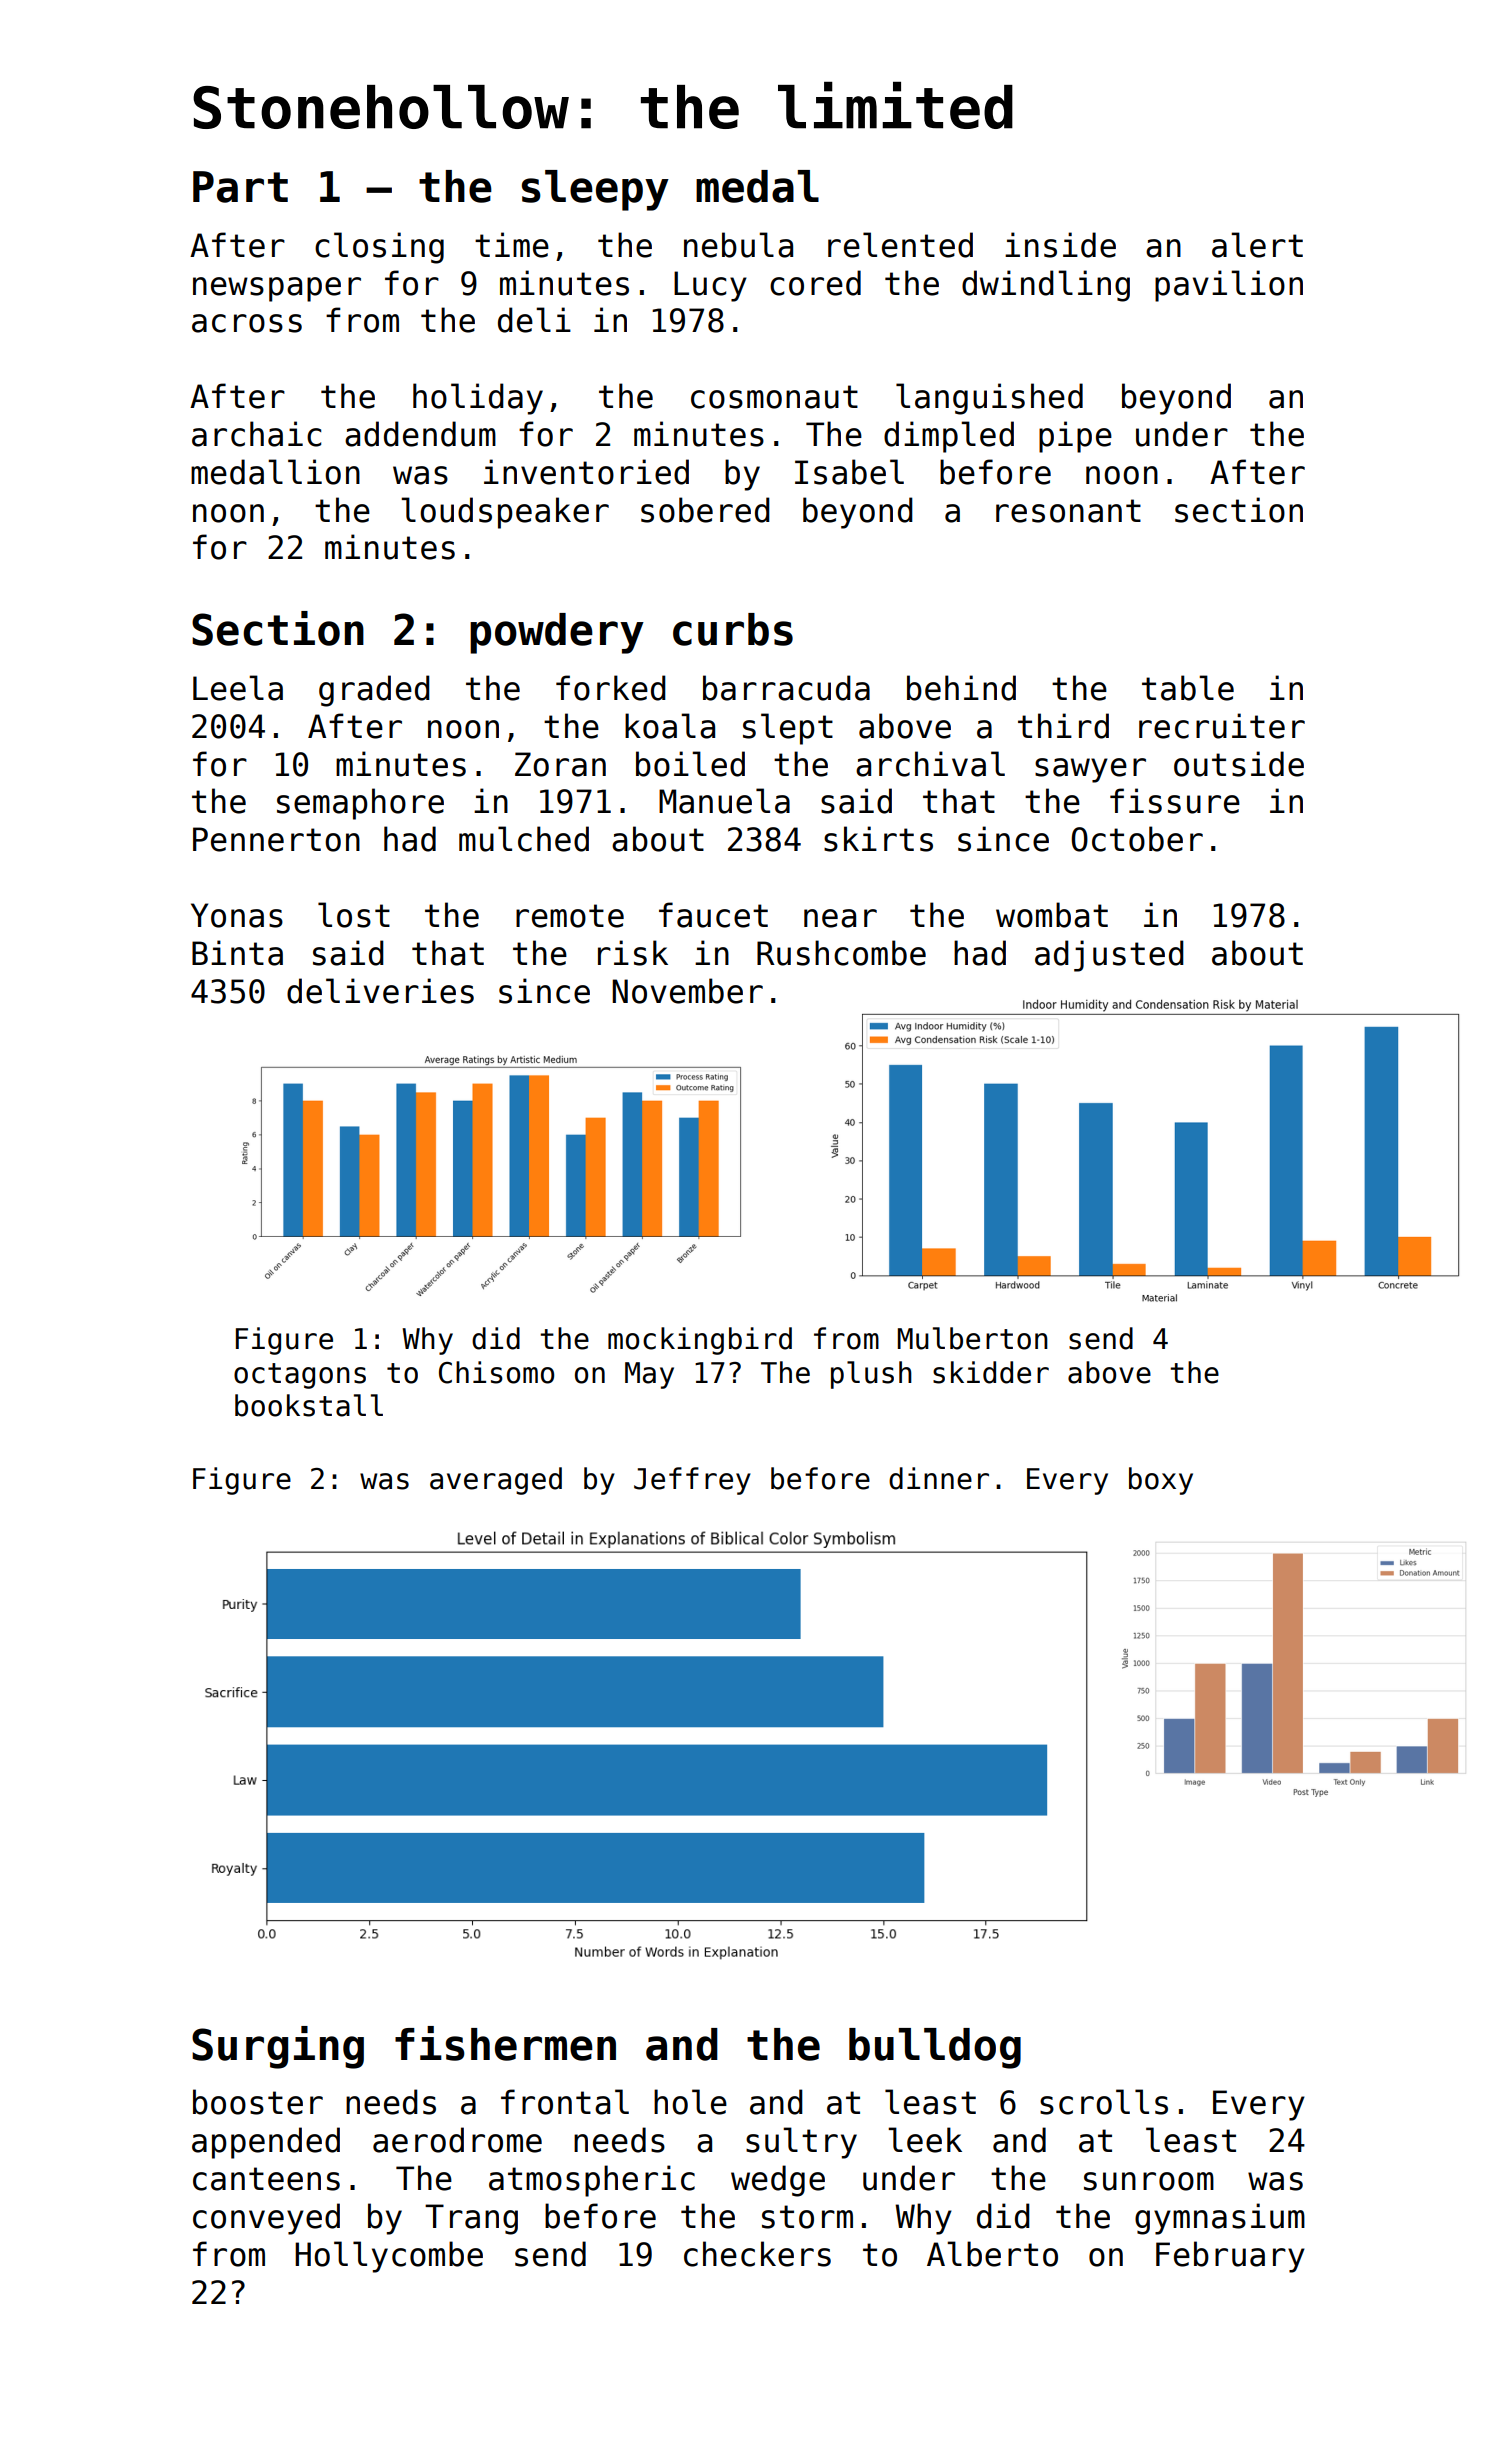  What do you see at coordinates (1161, 1481) in the screenshot?
I see `boxy` at bounding box center [1161, 1481].
